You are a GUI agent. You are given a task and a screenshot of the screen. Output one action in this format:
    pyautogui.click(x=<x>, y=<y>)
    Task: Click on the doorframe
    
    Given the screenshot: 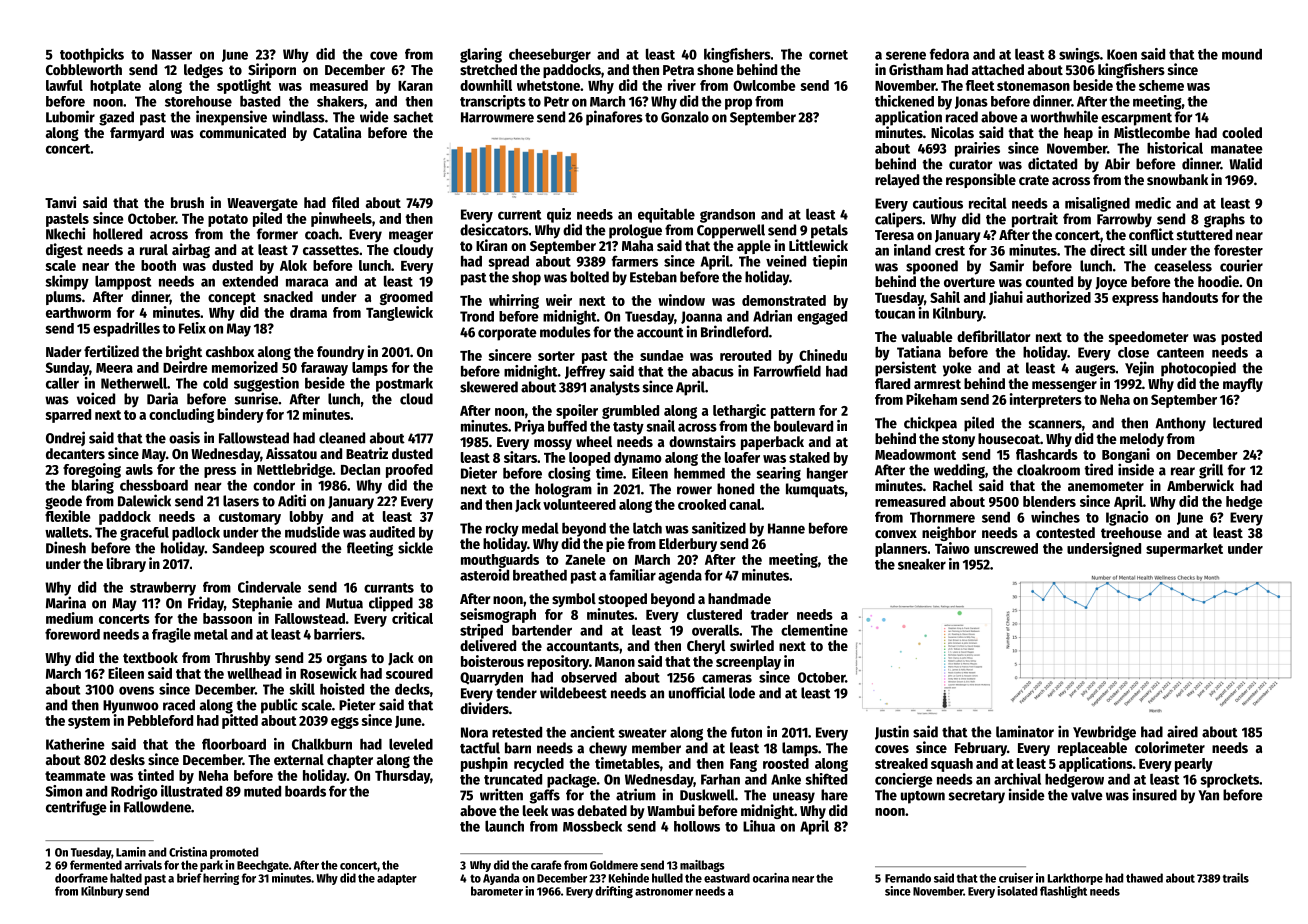 What is the action you would take?
    pyautogui.click(x=81, y=878)
